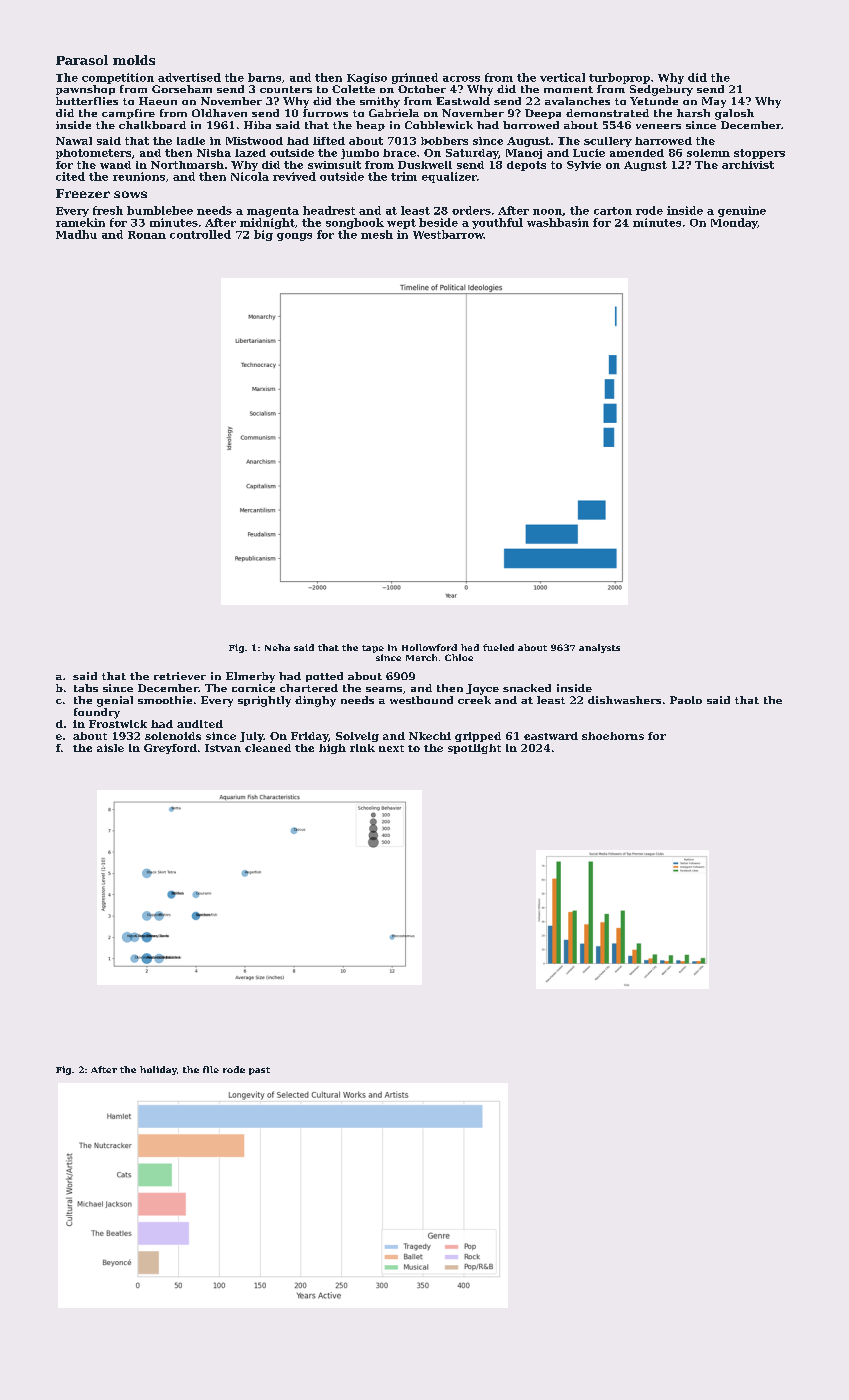 This image has height=1400, width=849. Describe the element at coordinates (211, 1069) in the image. I see `file` at that location.
